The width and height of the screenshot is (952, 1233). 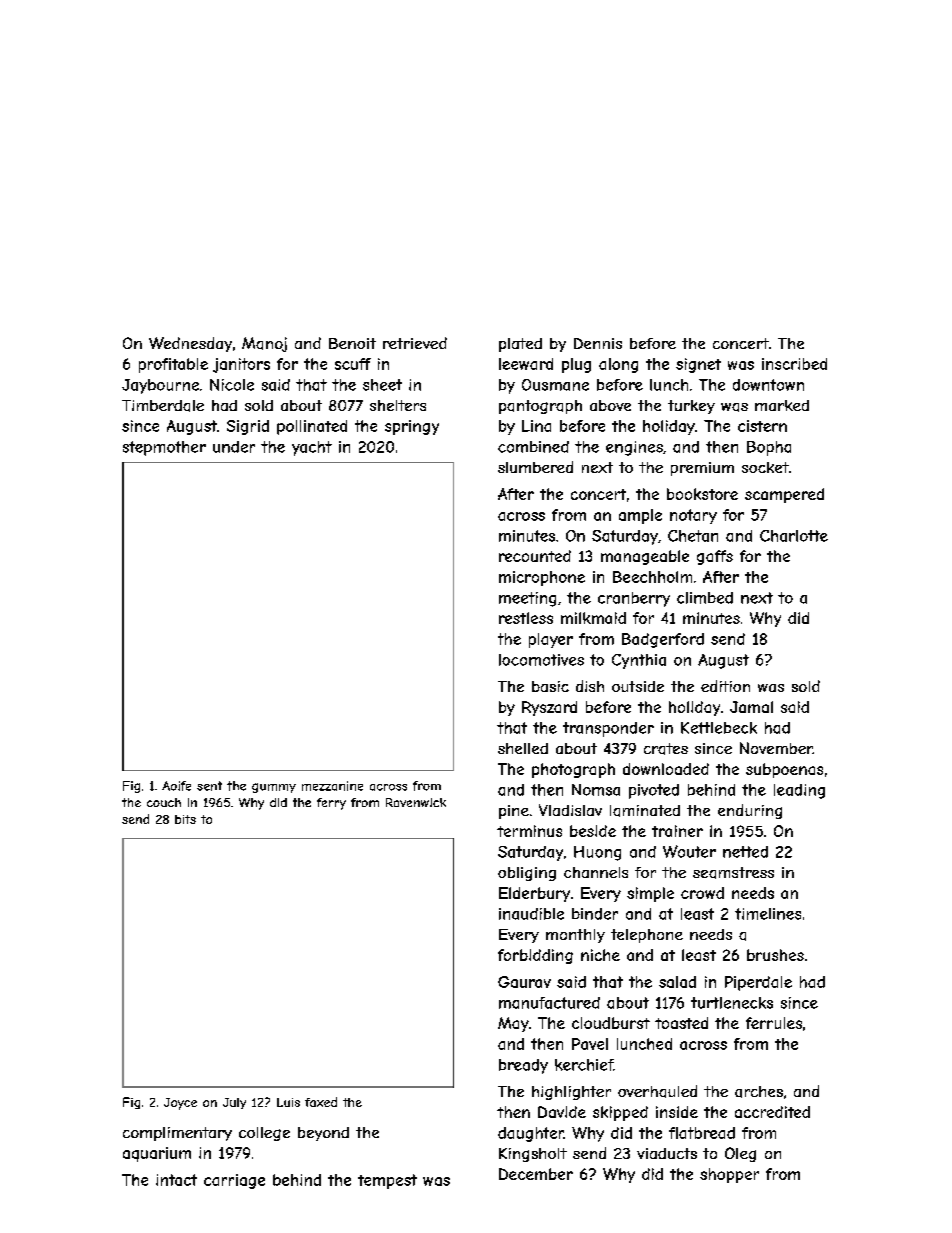 What do you see at coordinates (520, 345) in the screenshot?
I see `plated` at bounding box center [520, 345].
